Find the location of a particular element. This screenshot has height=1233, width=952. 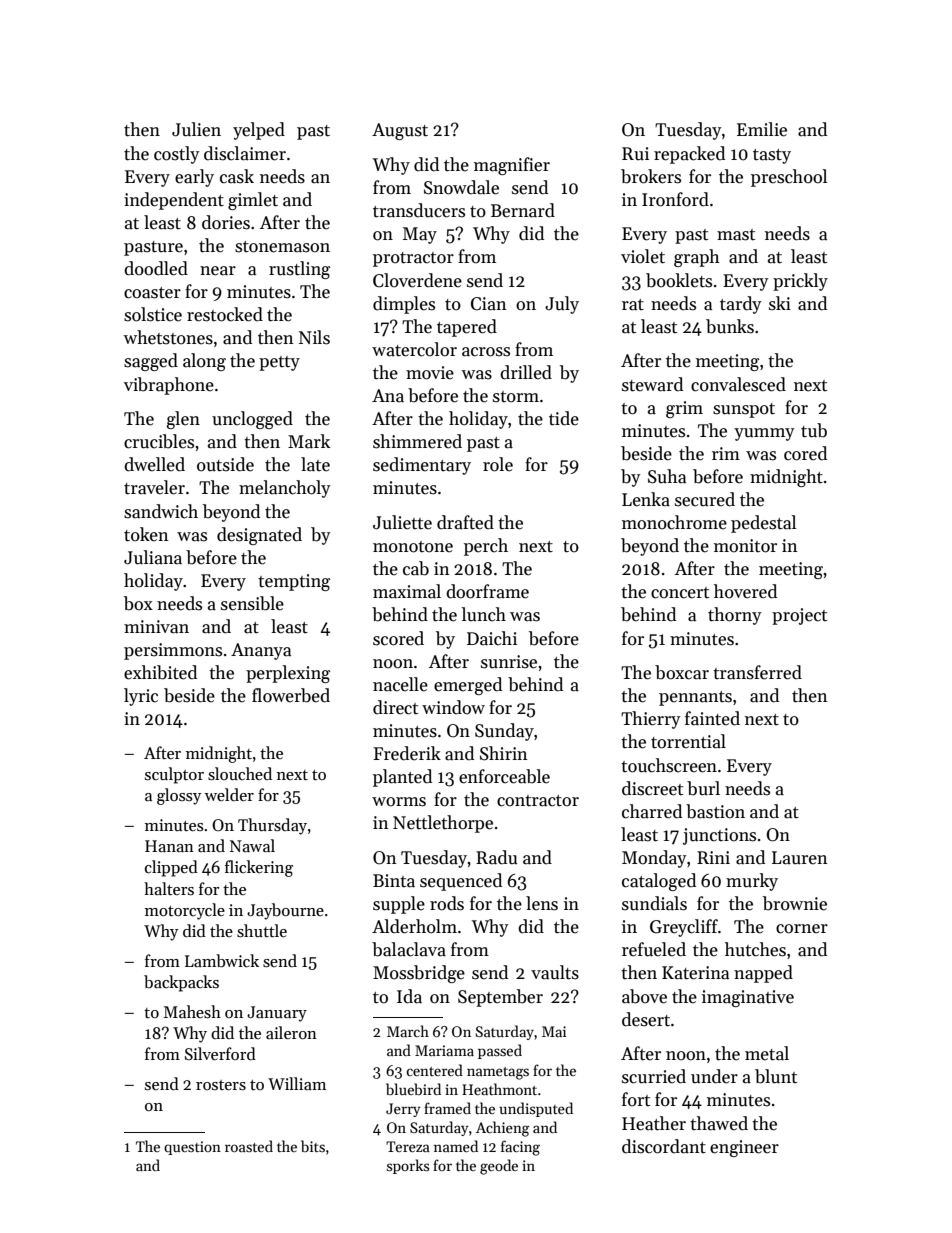

persimmons is located at coordinates (173, 651).
